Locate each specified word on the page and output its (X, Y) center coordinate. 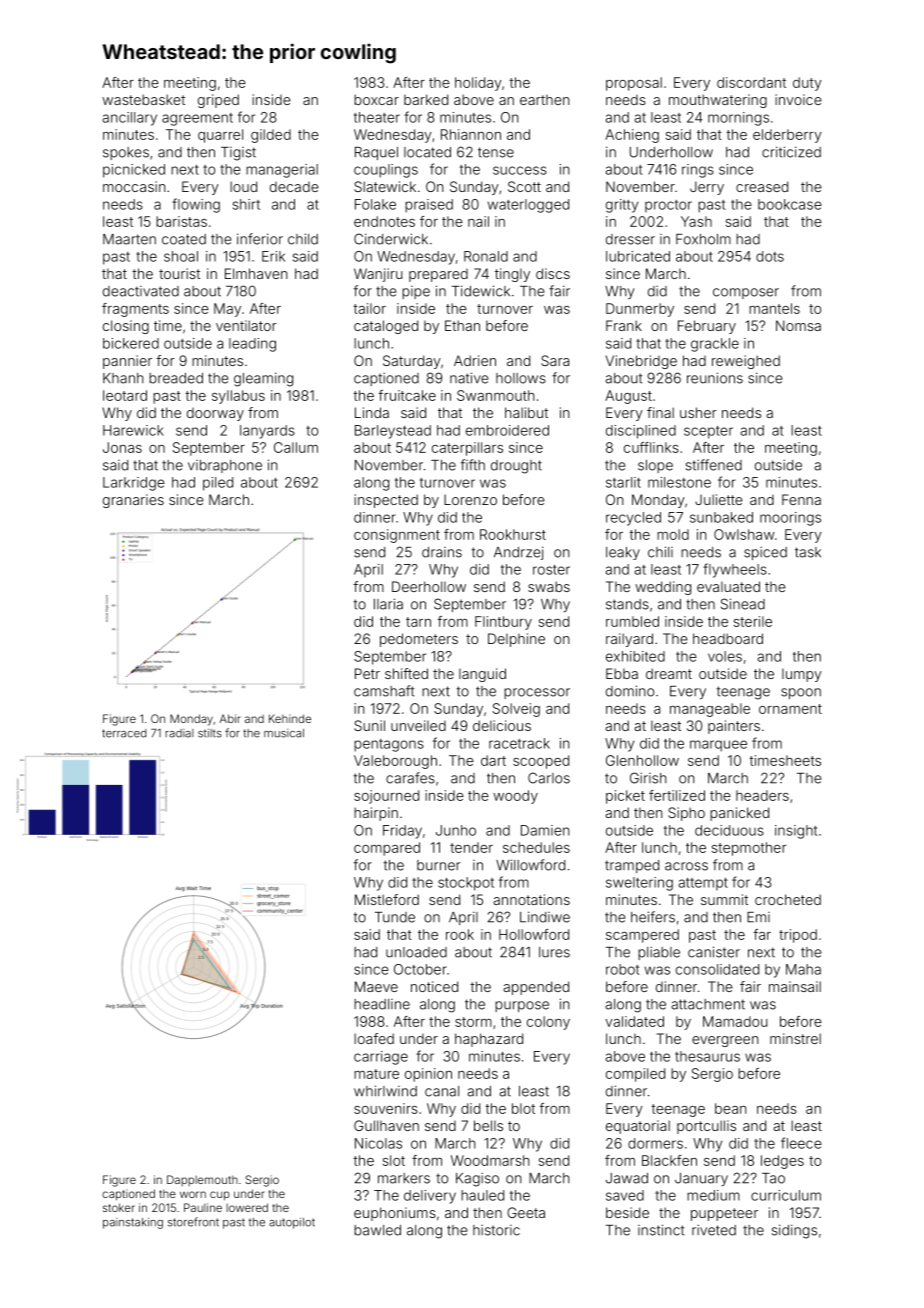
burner (438, 865)
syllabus (238, 397)
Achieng (632, 136)
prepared (438, 275)
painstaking (133, 1223)
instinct (661, 1230)
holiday (478, 84)
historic (496, 1230)
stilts (210, 733)
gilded (271, 136)
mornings (738, 119)
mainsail (795, 986)
